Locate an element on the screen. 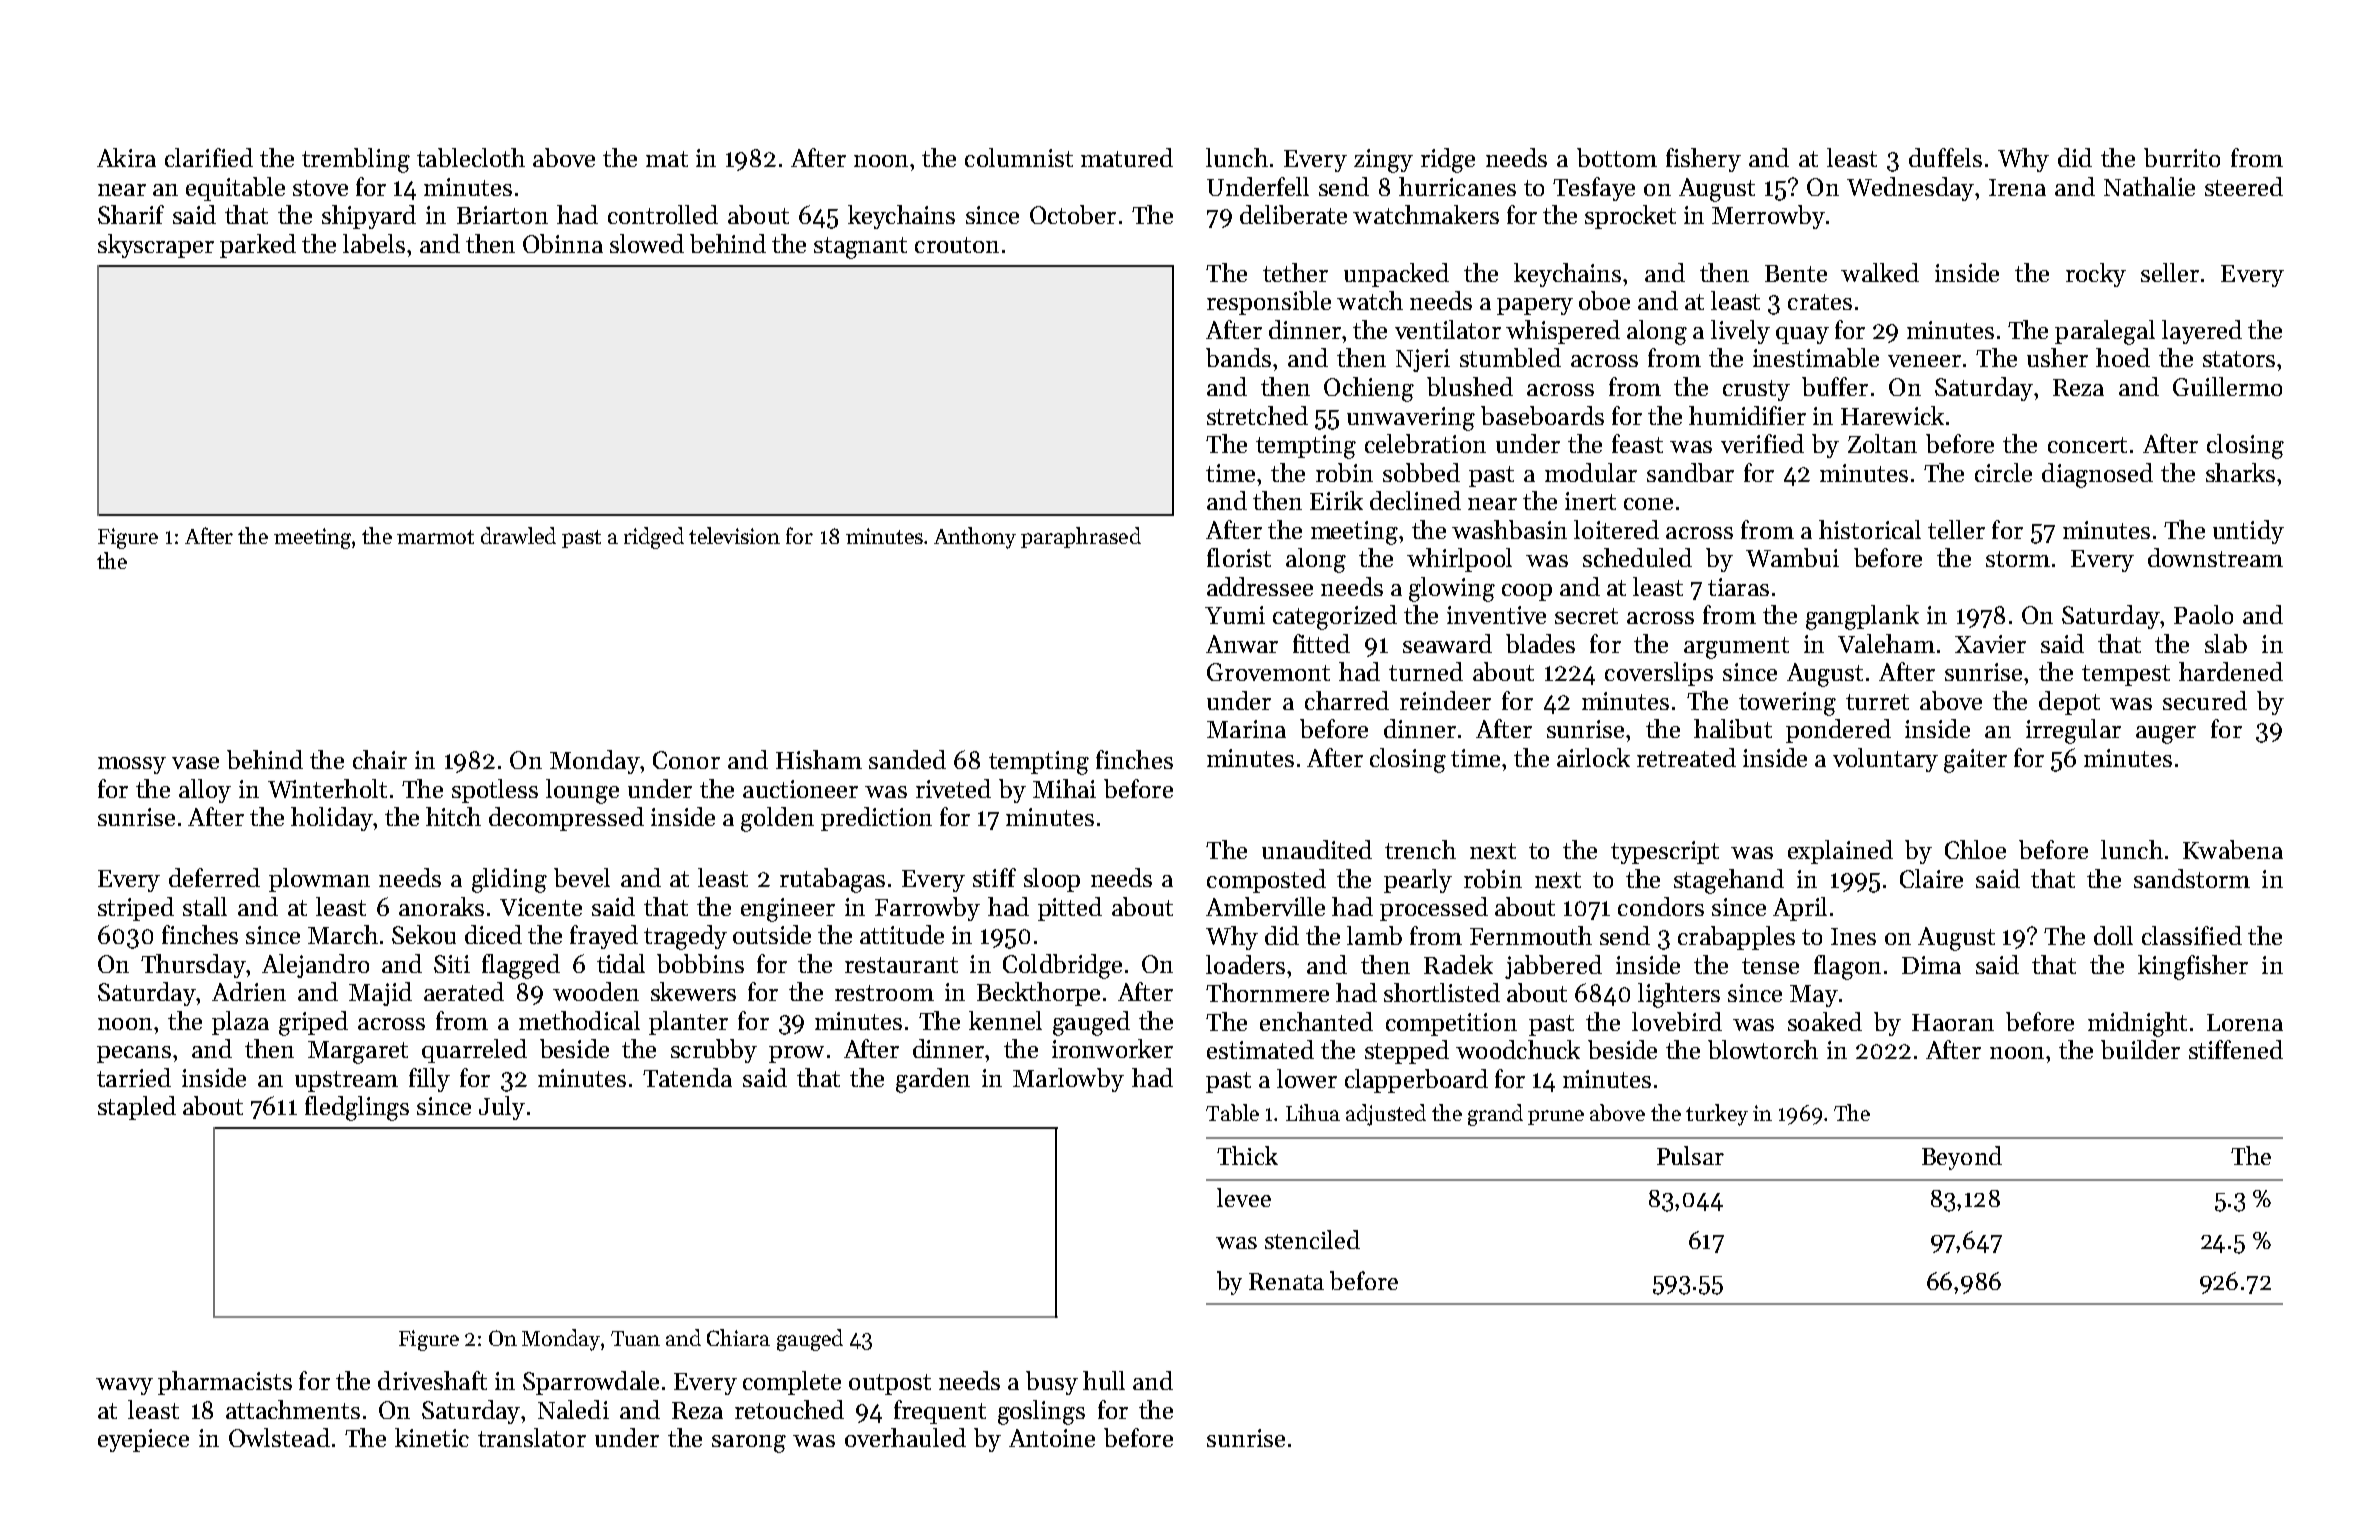  trembling is located at coordinates (356, 160).
